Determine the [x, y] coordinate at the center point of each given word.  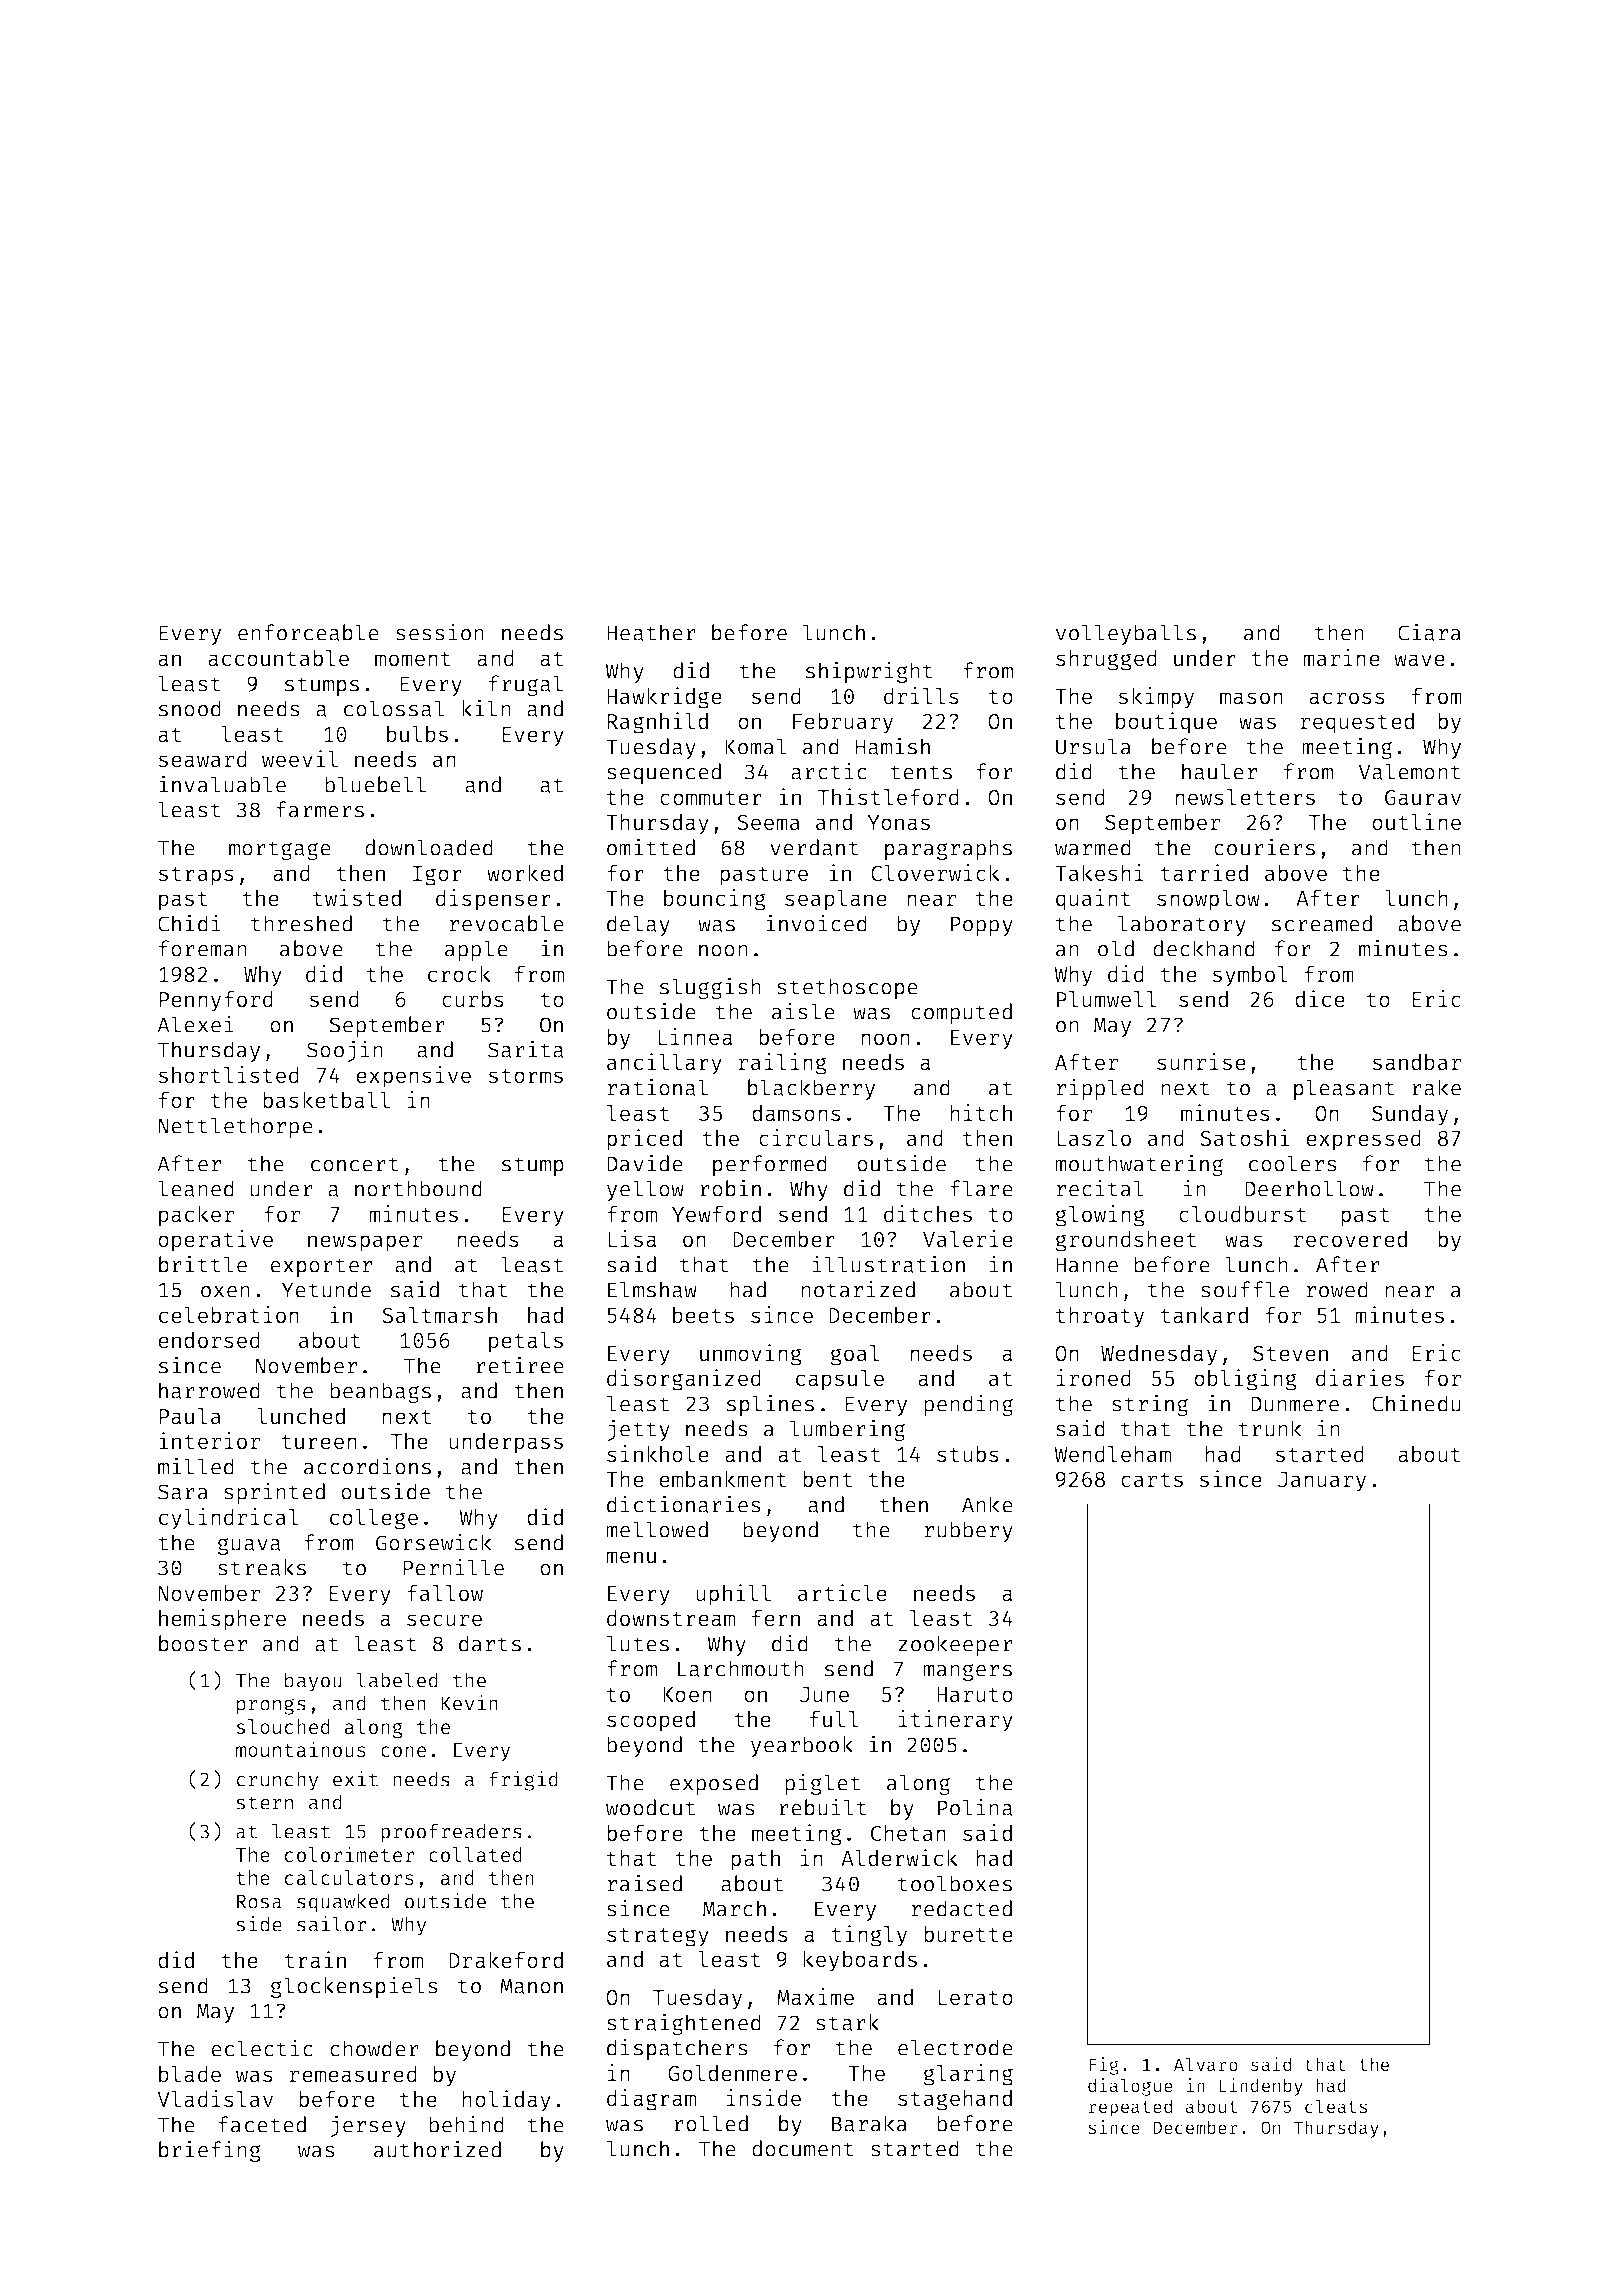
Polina [975, 1807]
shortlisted [228, 1074]
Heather [651, 632]
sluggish [710, 988]
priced [644, 1140]
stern [264, 1803]
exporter [321, 1267]
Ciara [1429, 632]
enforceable [308, 632]
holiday [506, 2101]
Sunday [1410, 1115]
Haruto [975, 1695]
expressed [1363, 1140]
